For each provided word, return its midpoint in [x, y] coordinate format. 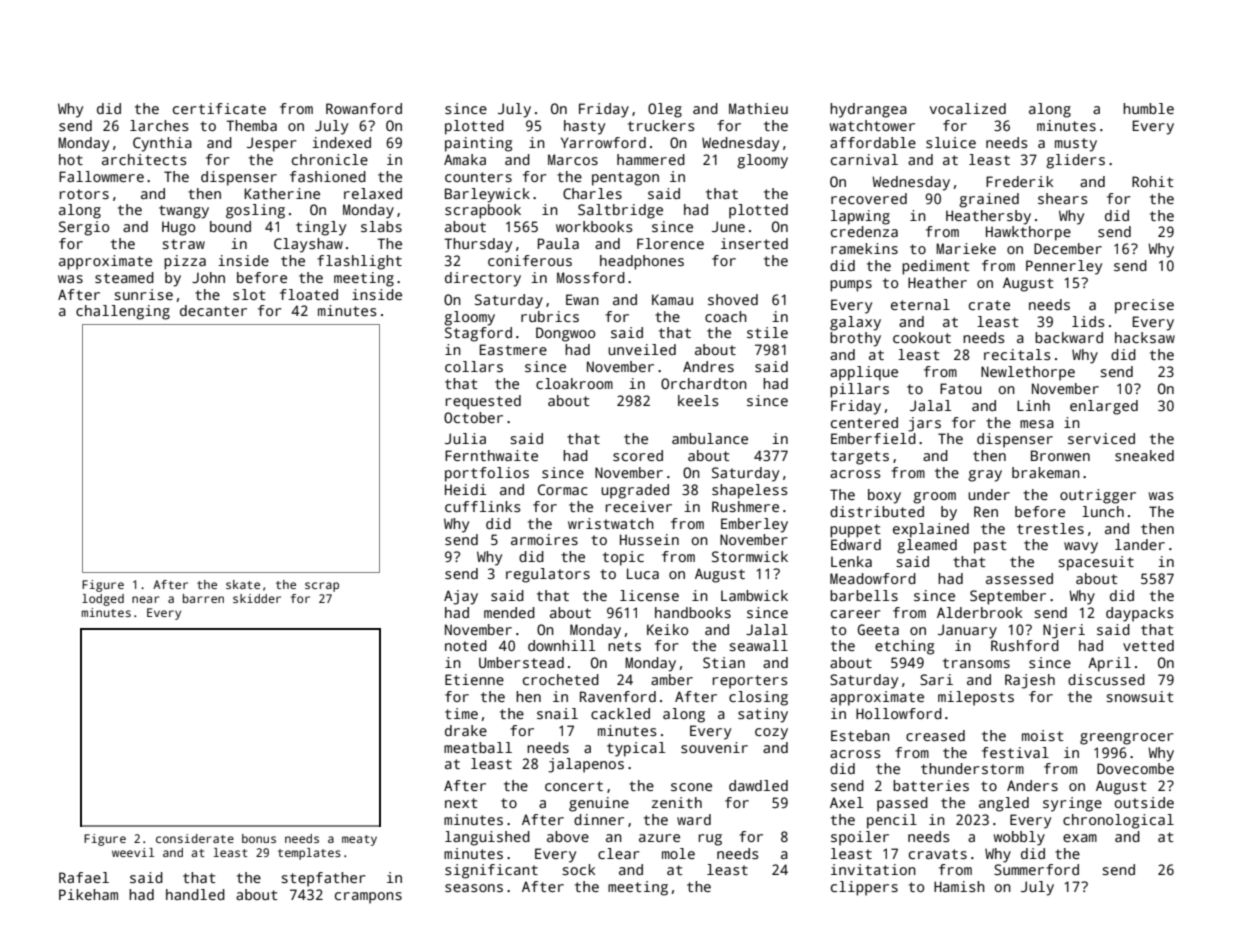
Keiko [667, 629]
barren [203, 598]
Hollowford [899, 713]
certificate [219, 108]
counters [478, 177]
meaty [359, 840]
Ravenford [618, 696]
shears [1062, 198]
